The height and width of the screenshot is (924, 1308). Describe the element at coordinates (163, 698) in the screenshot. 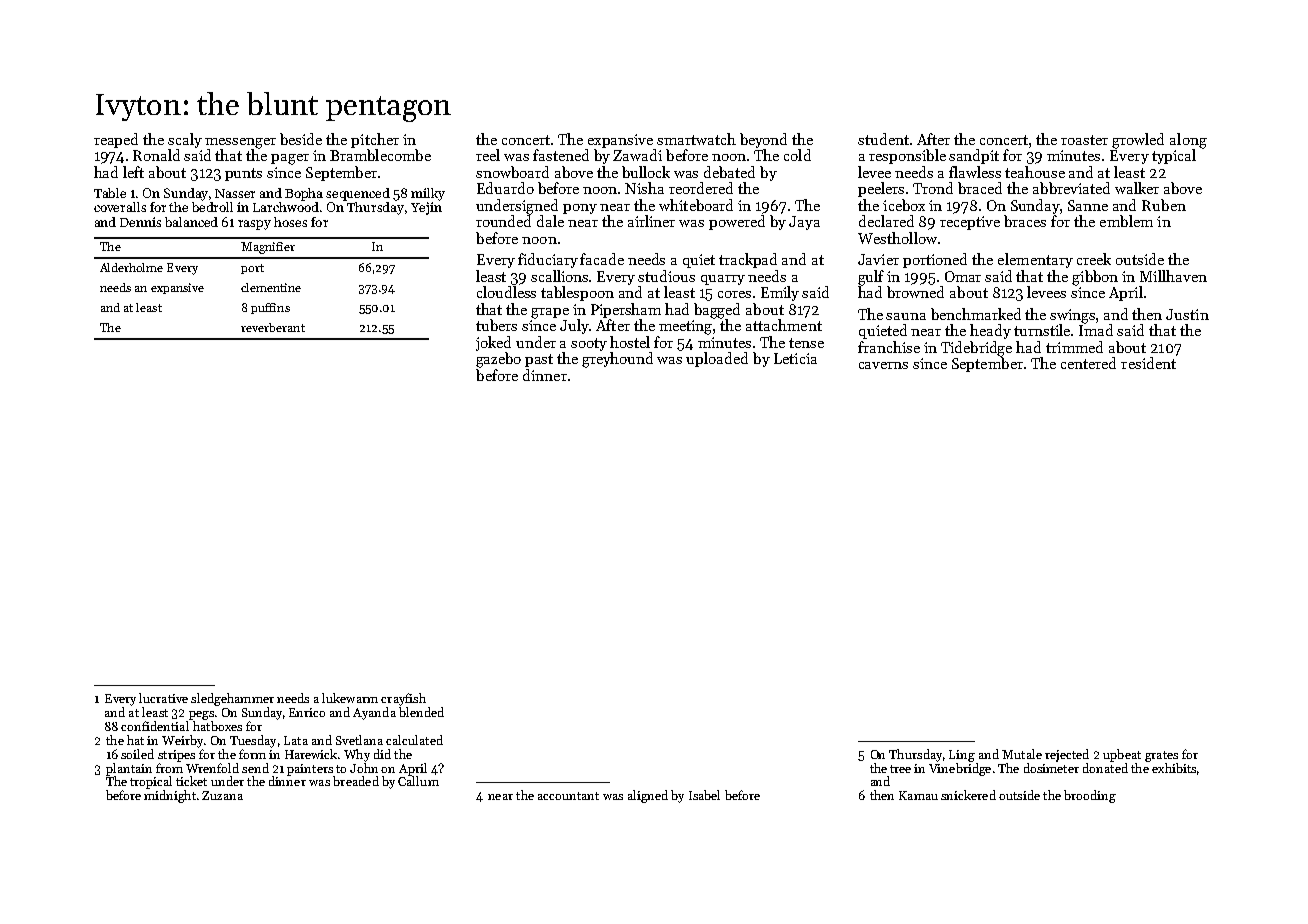

I see `lucrative` at that location.
